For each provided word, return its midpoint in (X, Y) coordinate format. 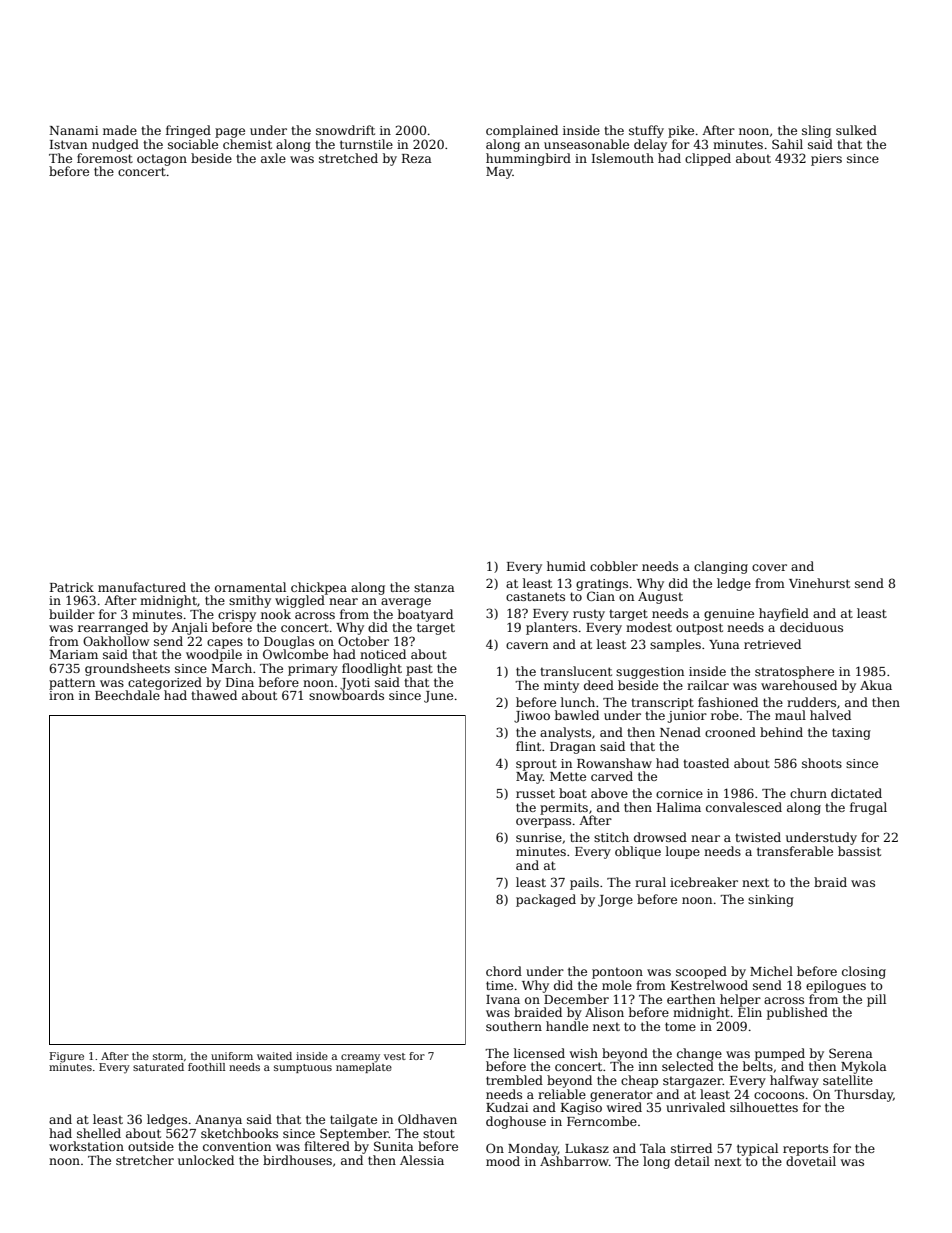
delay (650, 145)
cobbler (614, 566)
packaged (546, 900)
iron (61, 695)
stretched (348, 158)
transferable (795, 851)
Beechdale (127, 695)
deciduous (811, 627)
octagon (162, 160)
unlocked (206, 1160)
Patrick (72, 587)
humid (566, 566)
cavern (527, 645)
